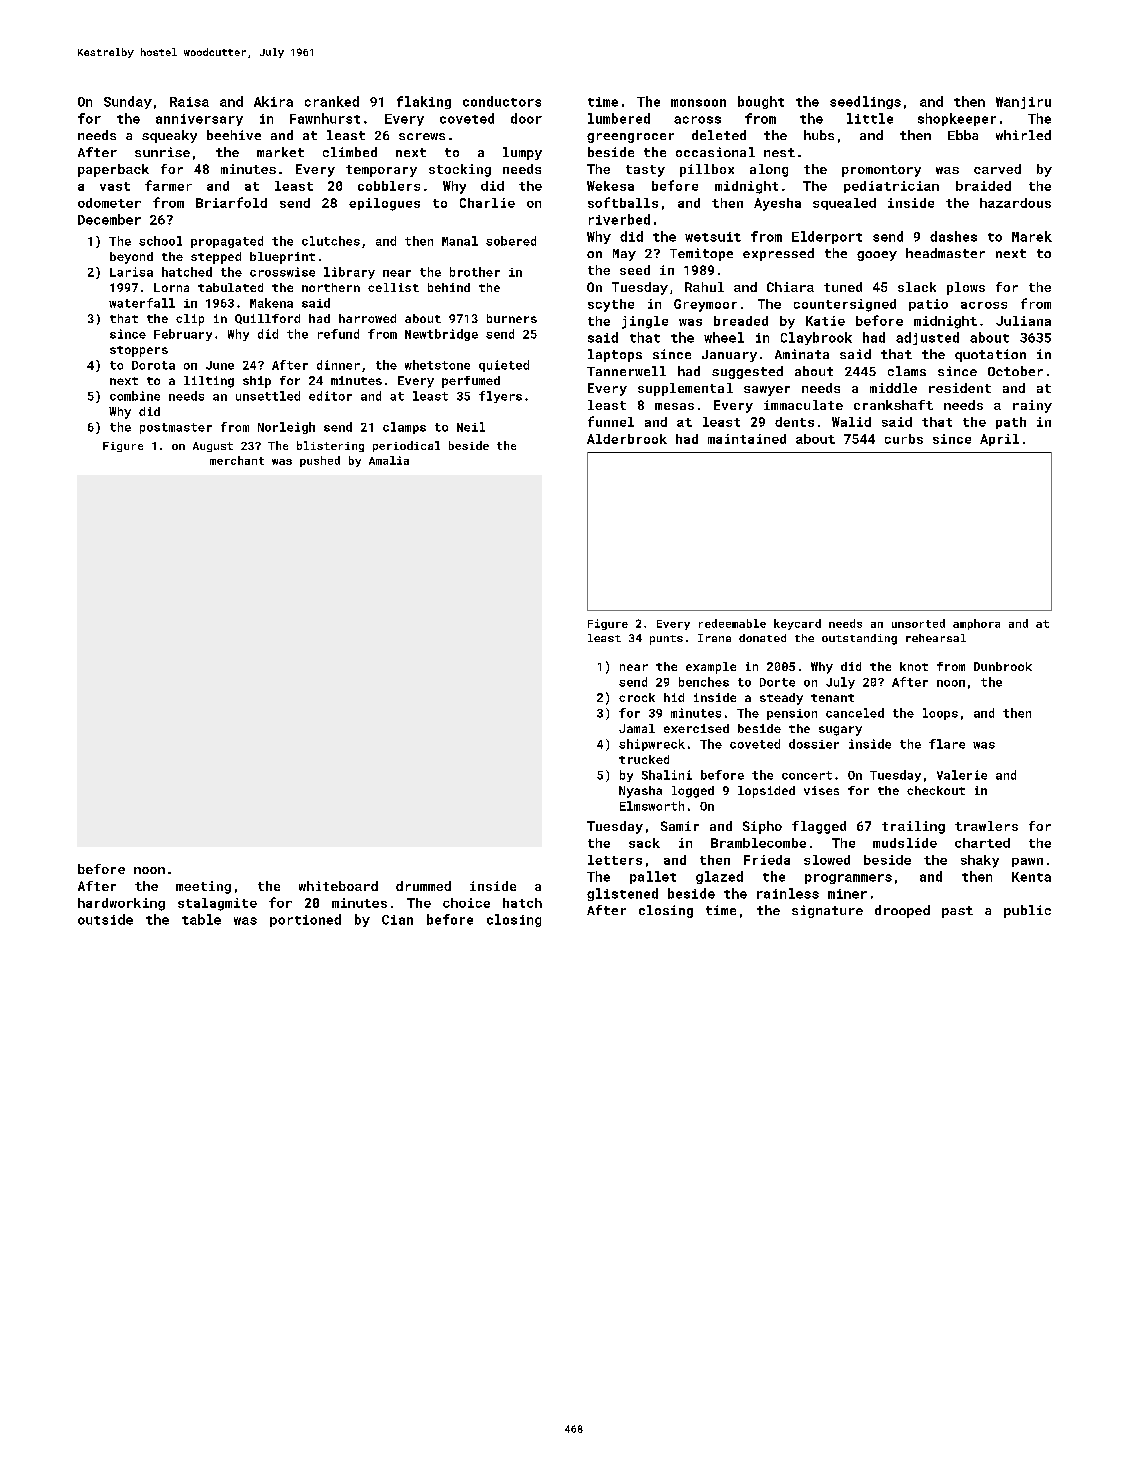 This image has width=1129, height=1461. What do you see at coordinates (870, 118) in the image?
I see `little` at bounding box center [870, 118].
